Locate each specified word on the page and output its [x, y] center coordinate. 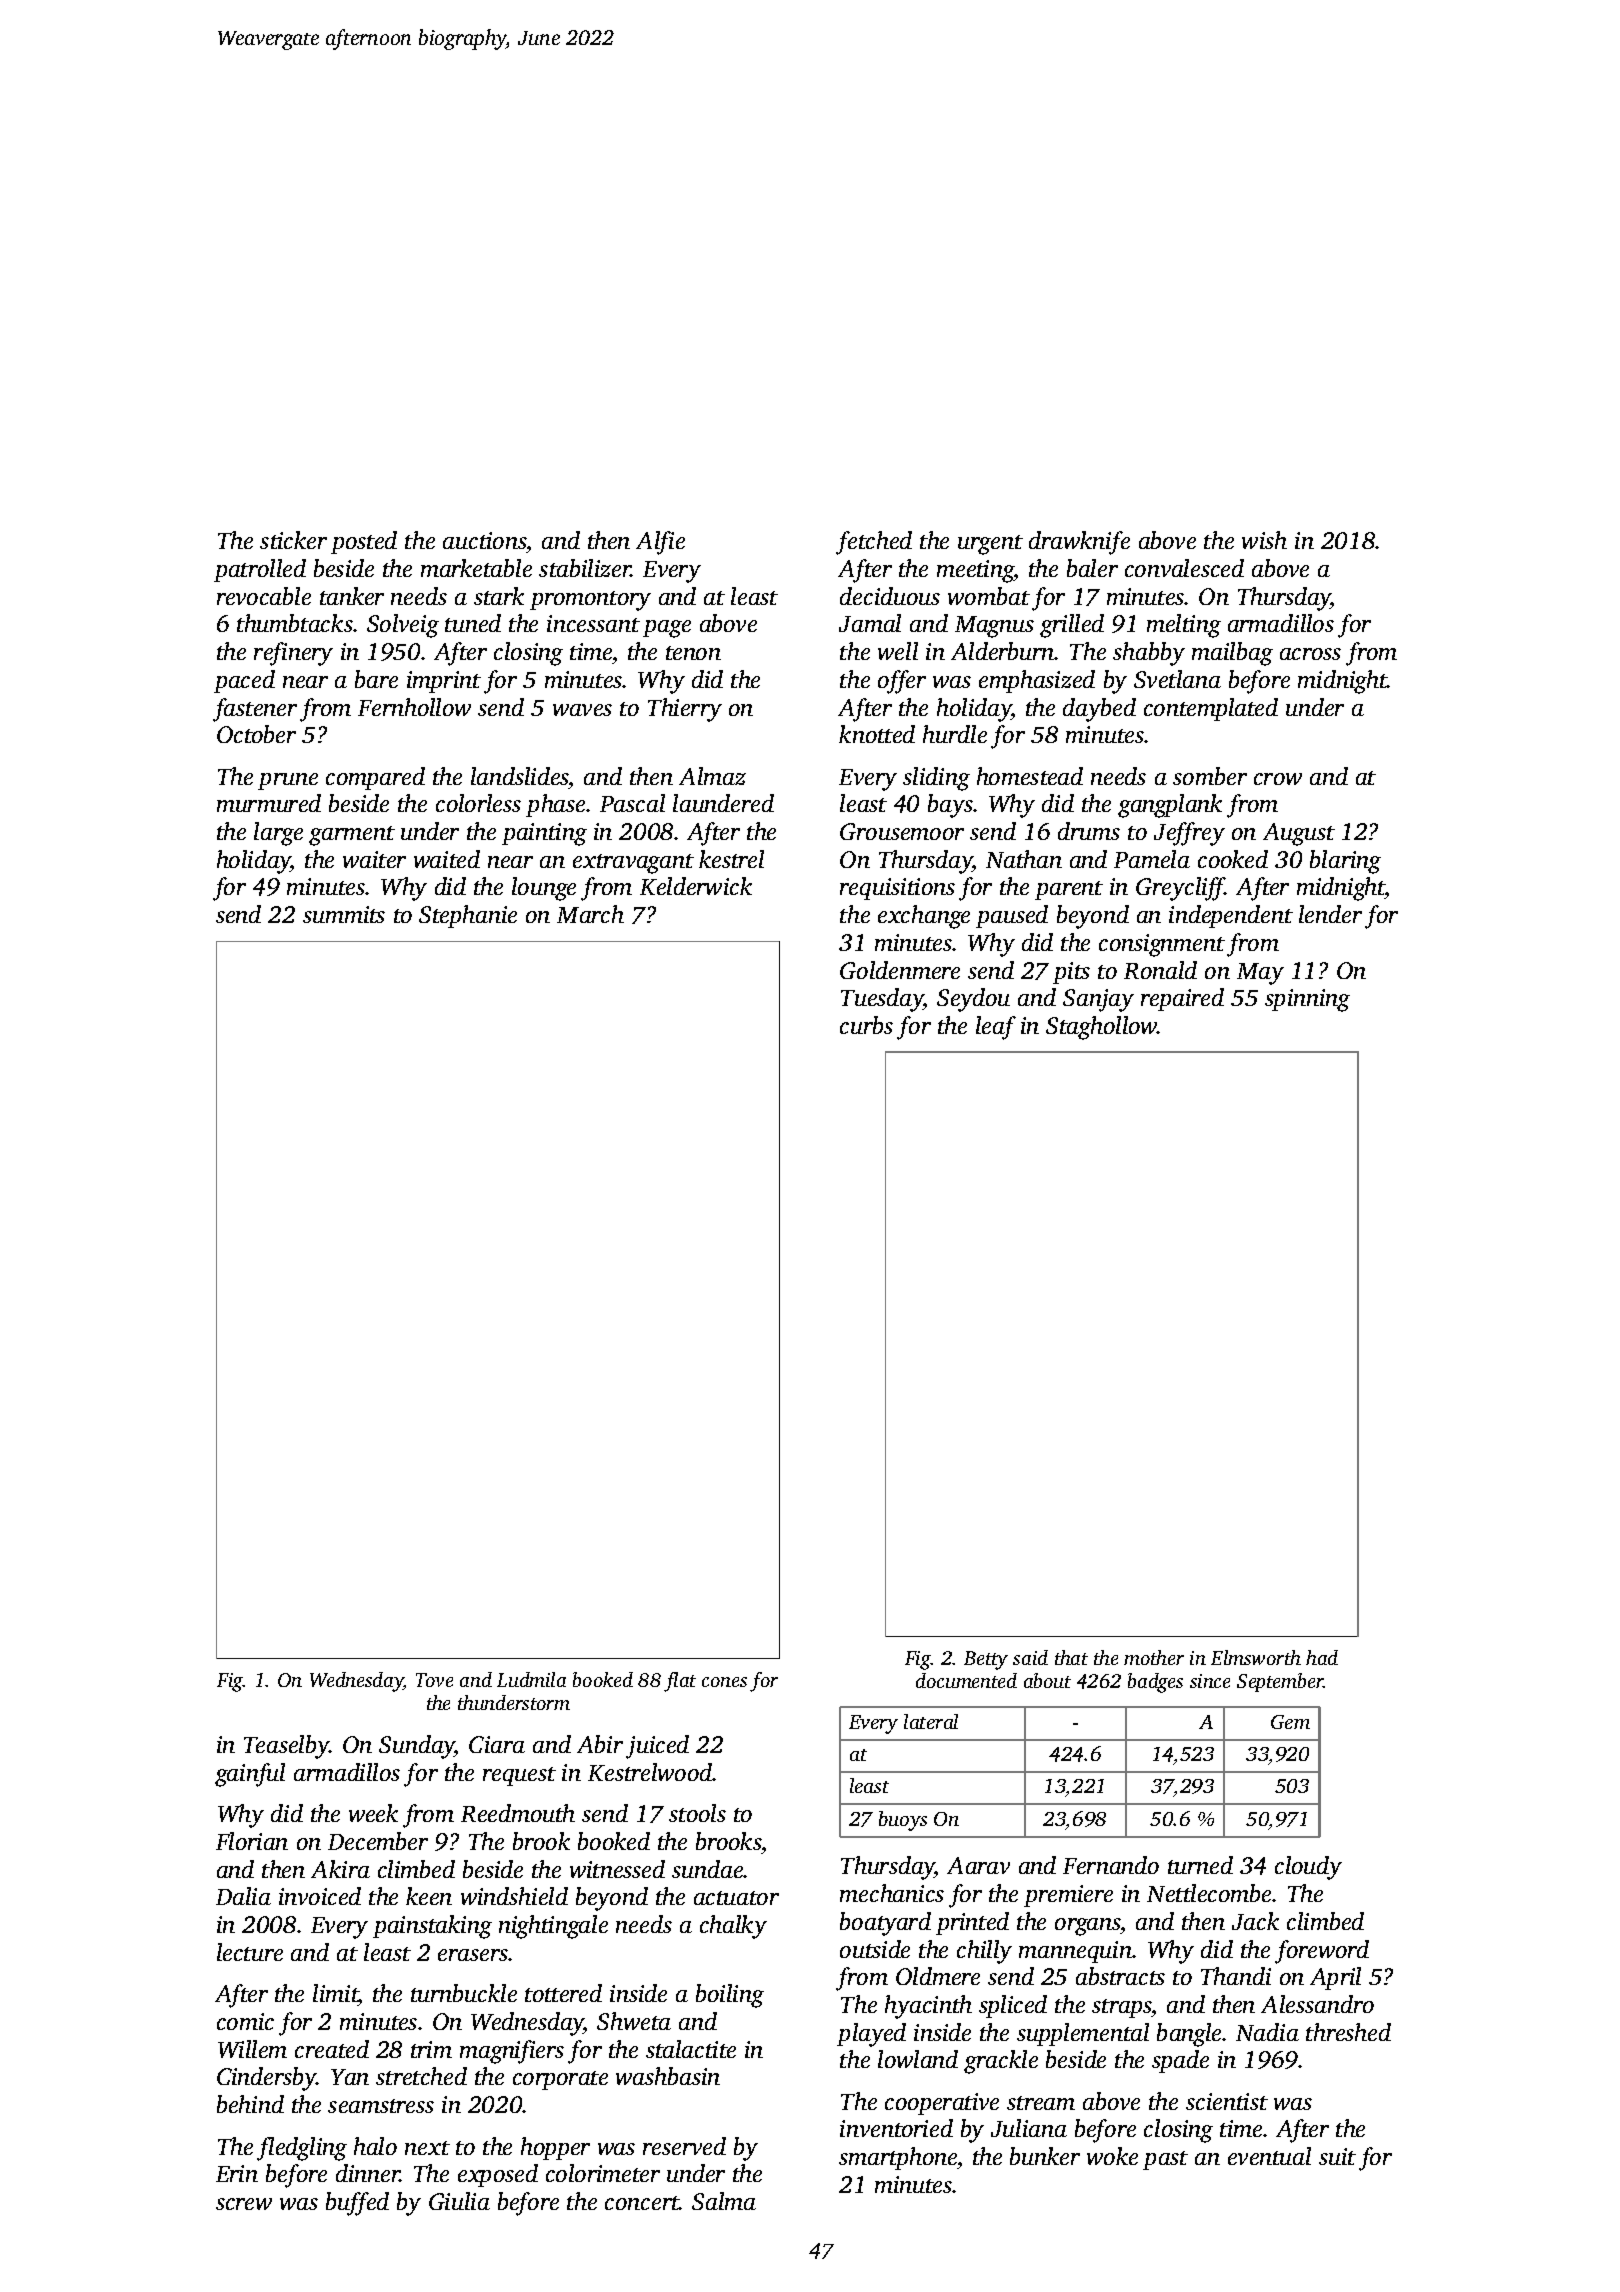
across [1310, 654]
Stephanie [468, 916]
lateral [931, 1721]
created [332, 2049]
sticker [293, 540]
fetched [874, 543]
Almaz [712, 776]
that [1071, 1657]
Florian [252, 1841]
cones [724, 1682]
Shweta [634, 2021]
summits [344, 914]
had [1322, 1657]
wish [1264, 540]
